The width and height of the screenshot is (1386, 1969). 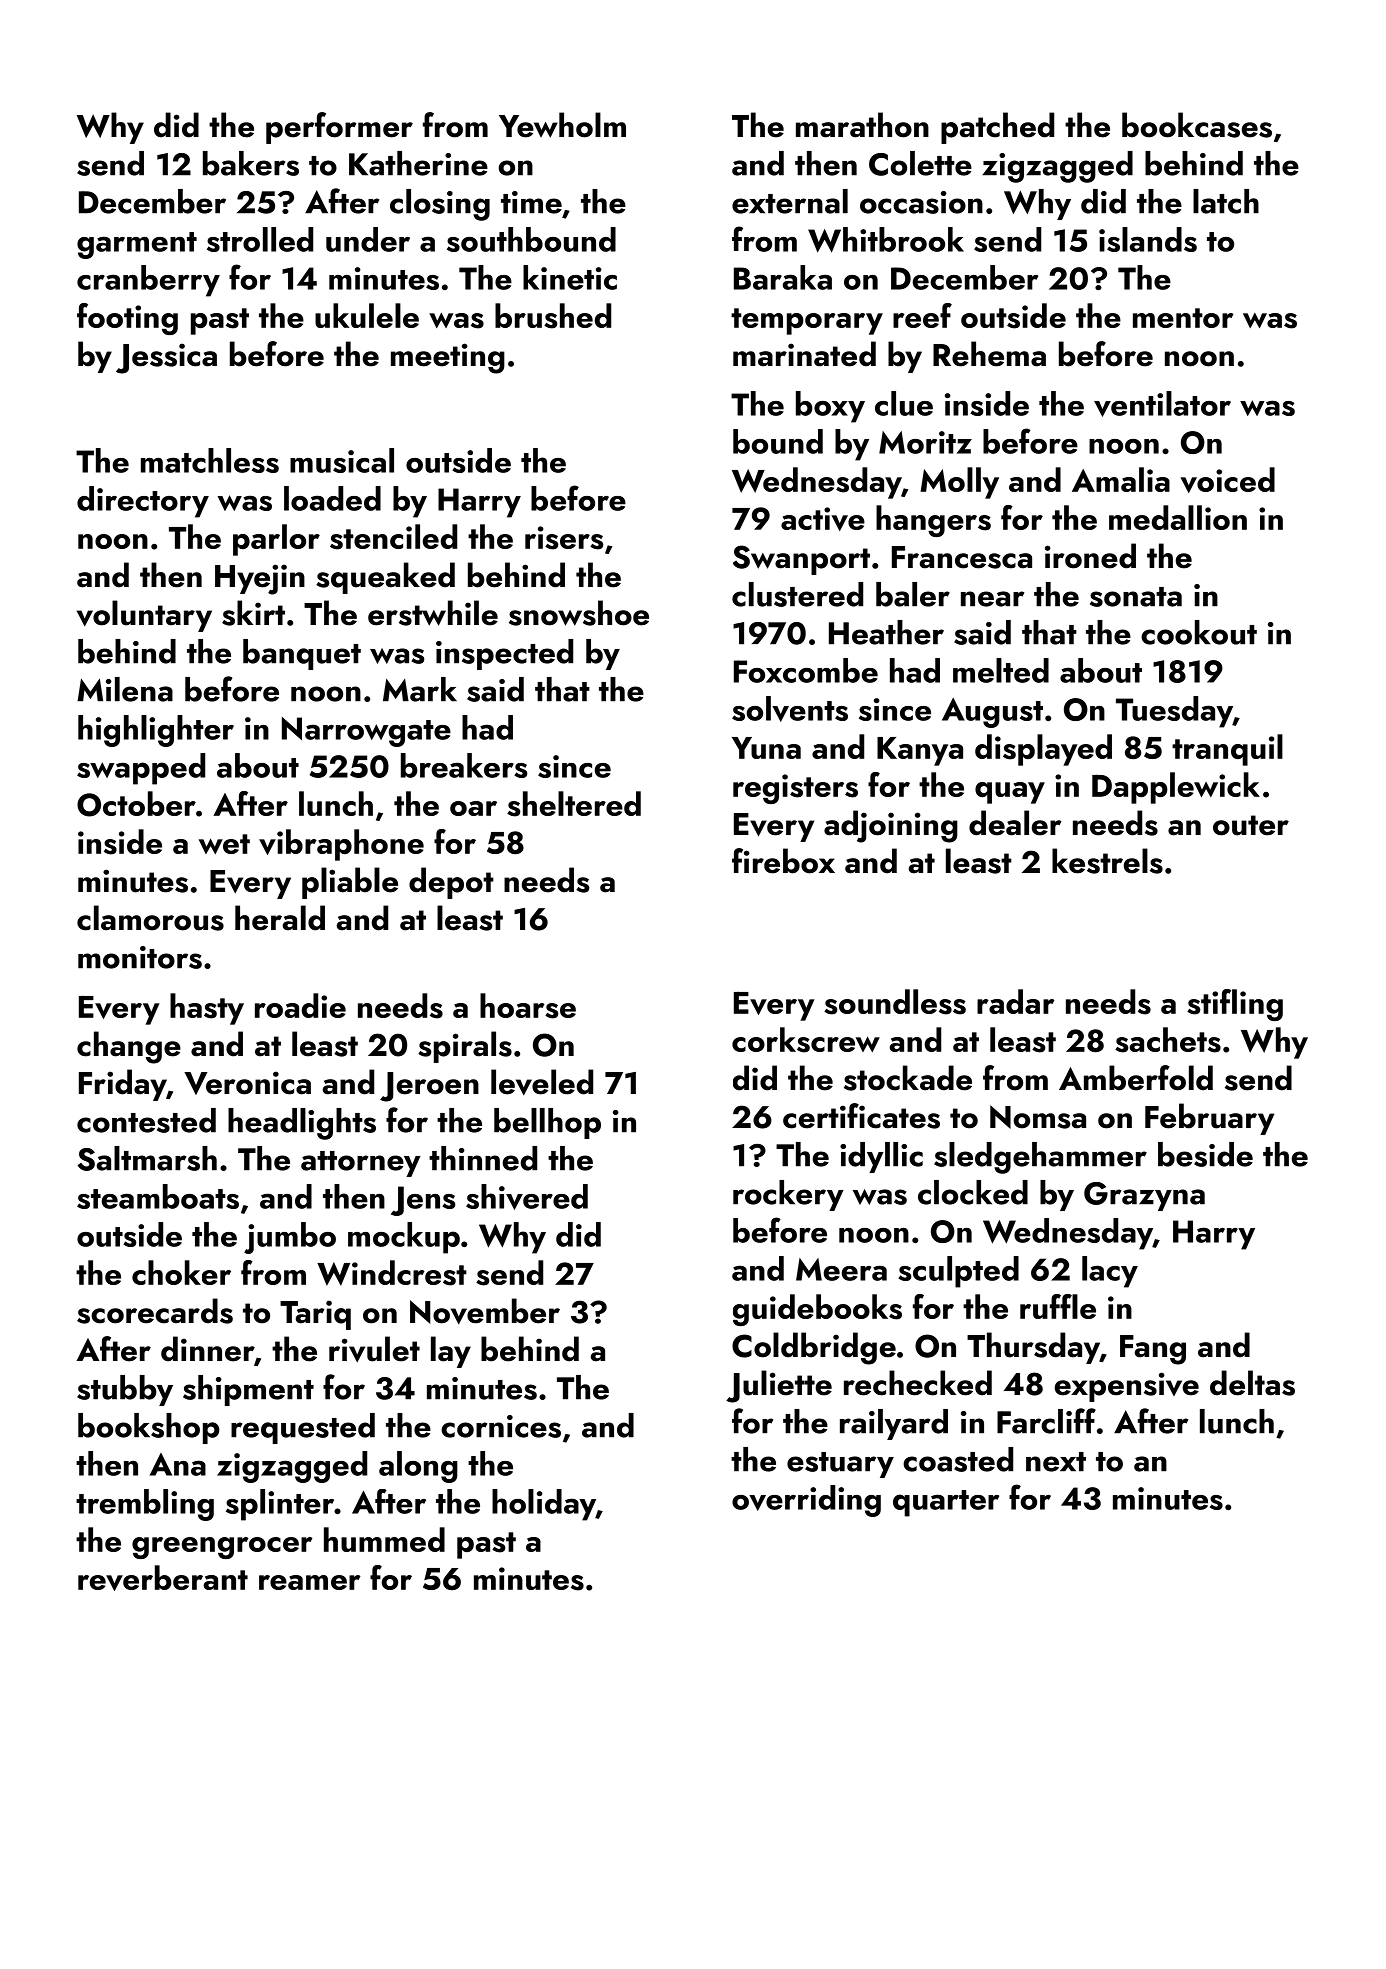 What do you see at coordinates (788, 1195) in the screenshot?
I see `rockery` at bounding box center [788, 1195].
